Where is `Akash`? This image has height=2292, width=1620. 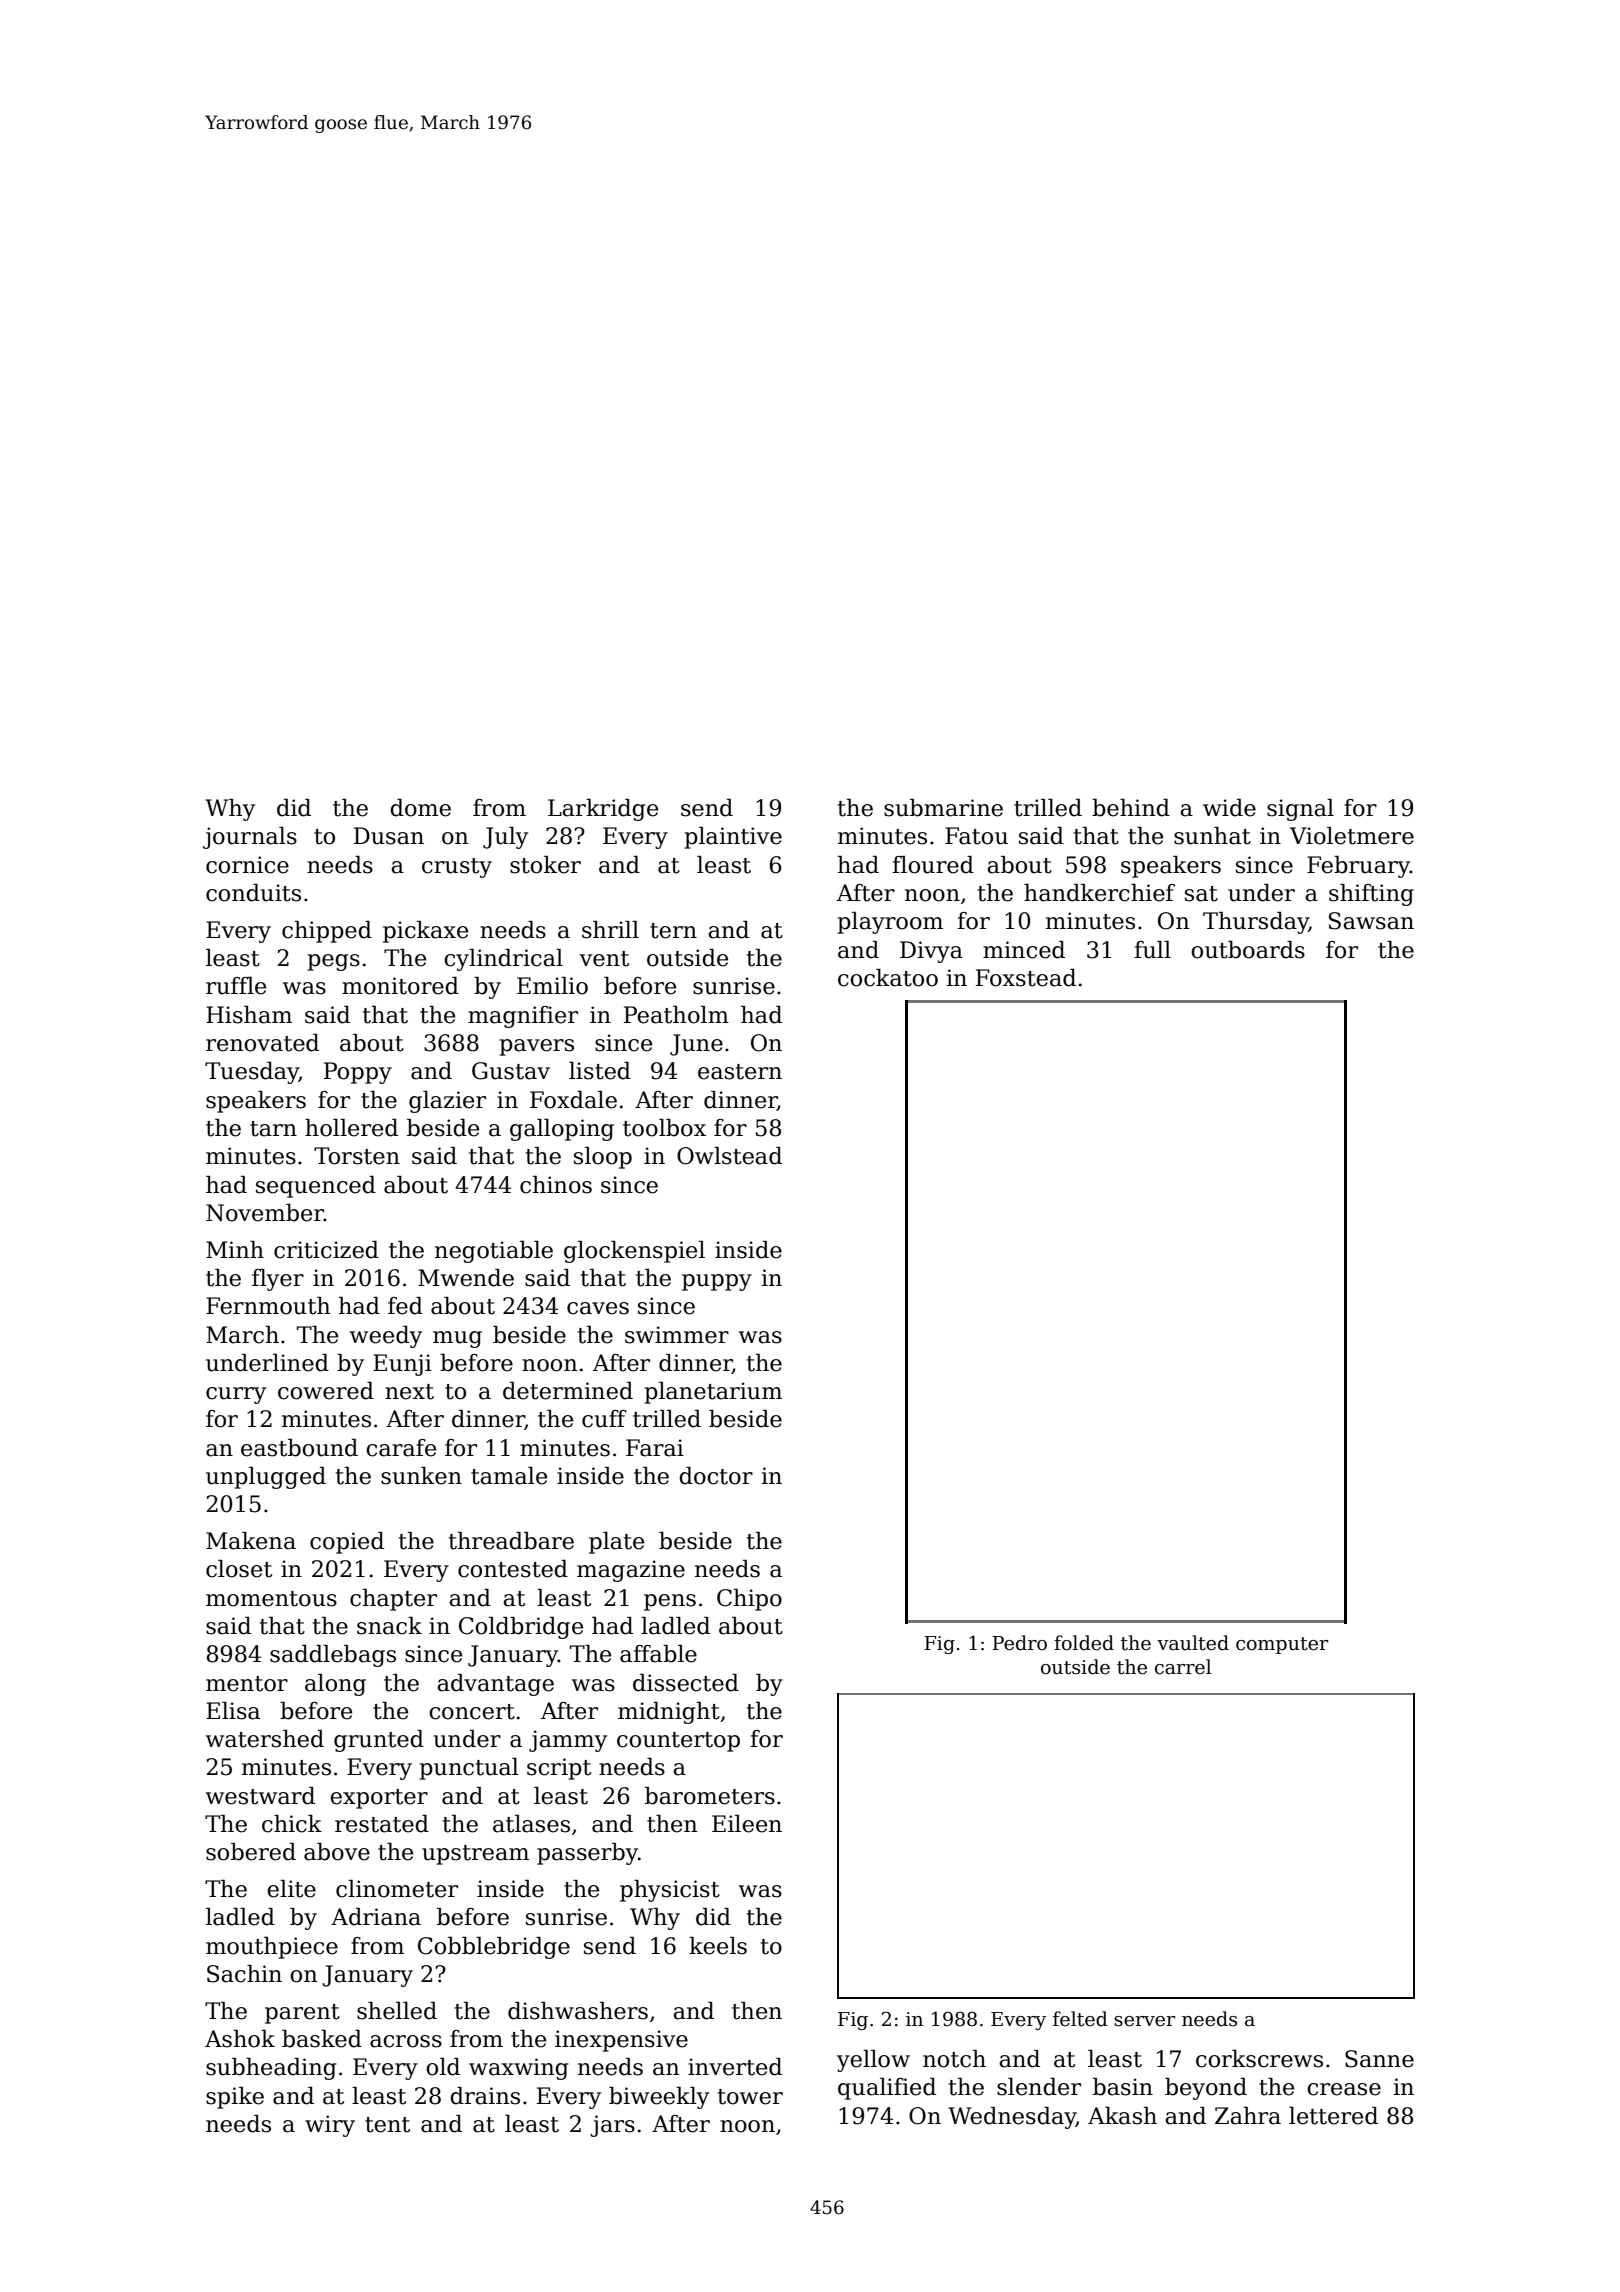 Akash is located at coordinates (1122, 2116).
